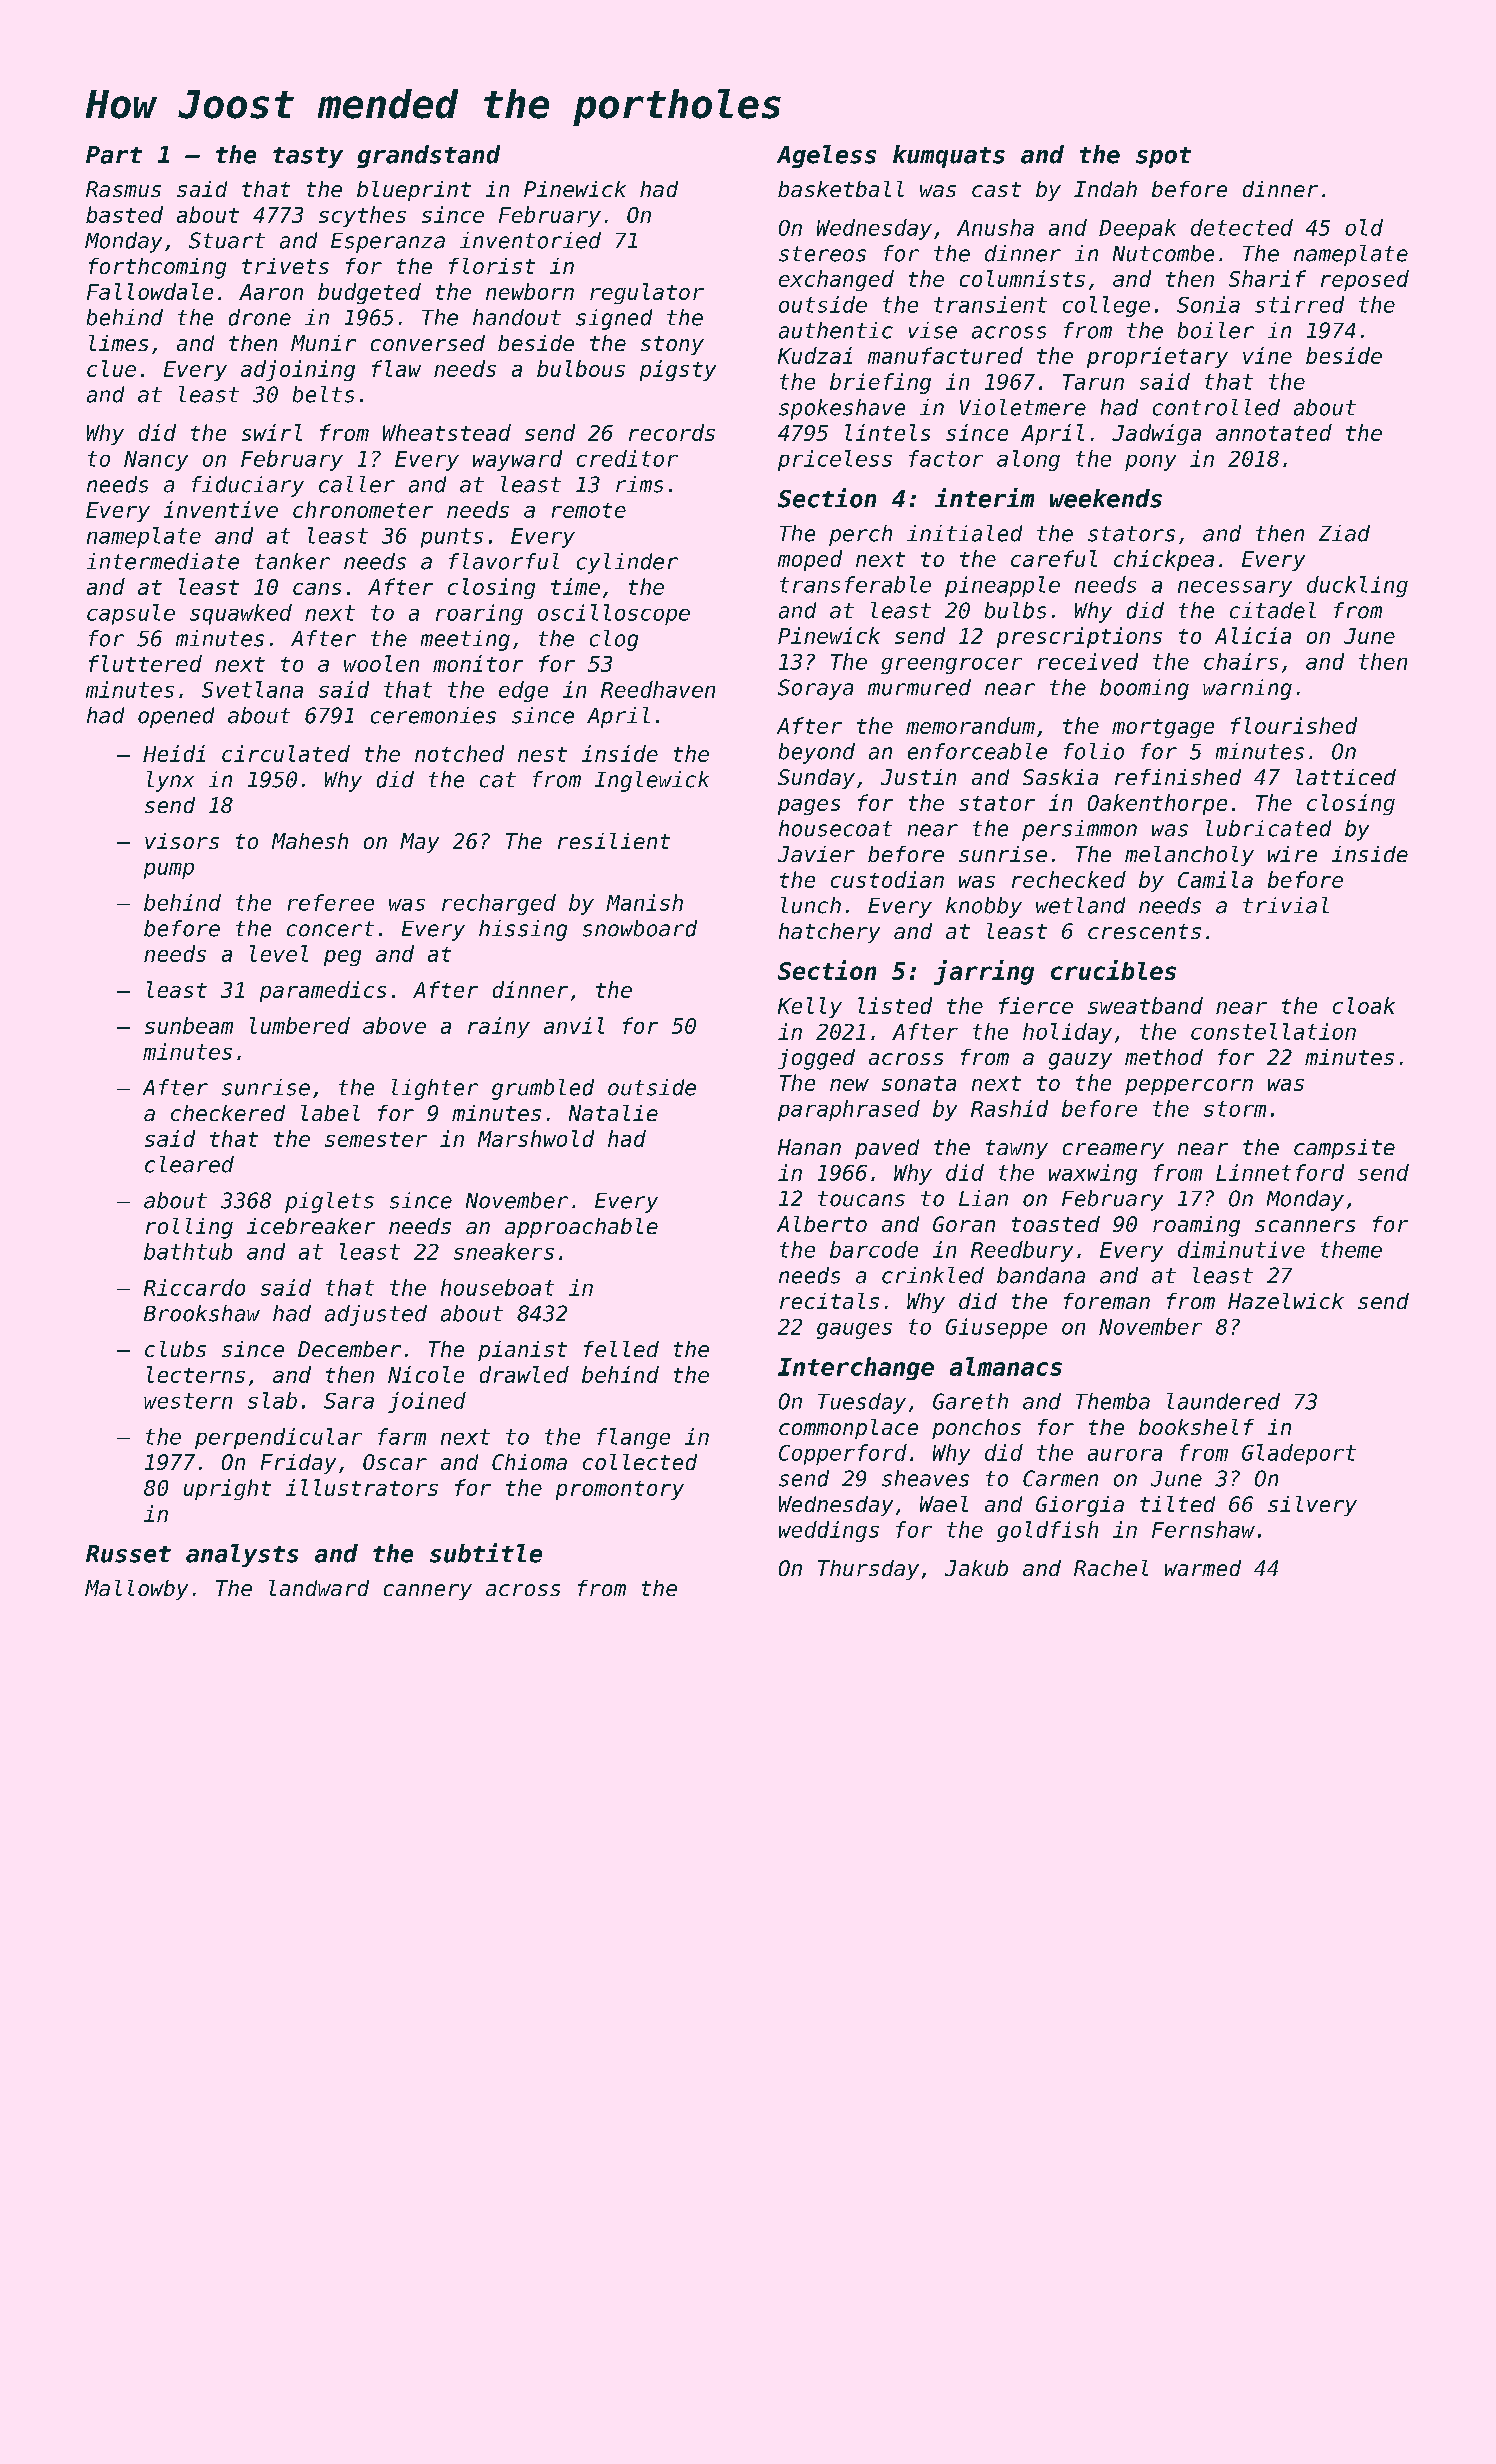 This screenshot has height=2464, width=1496. What do you see at coordinates (188, 1401) in the screenshot?
I see `western` at bounding box center [188, 1401].
